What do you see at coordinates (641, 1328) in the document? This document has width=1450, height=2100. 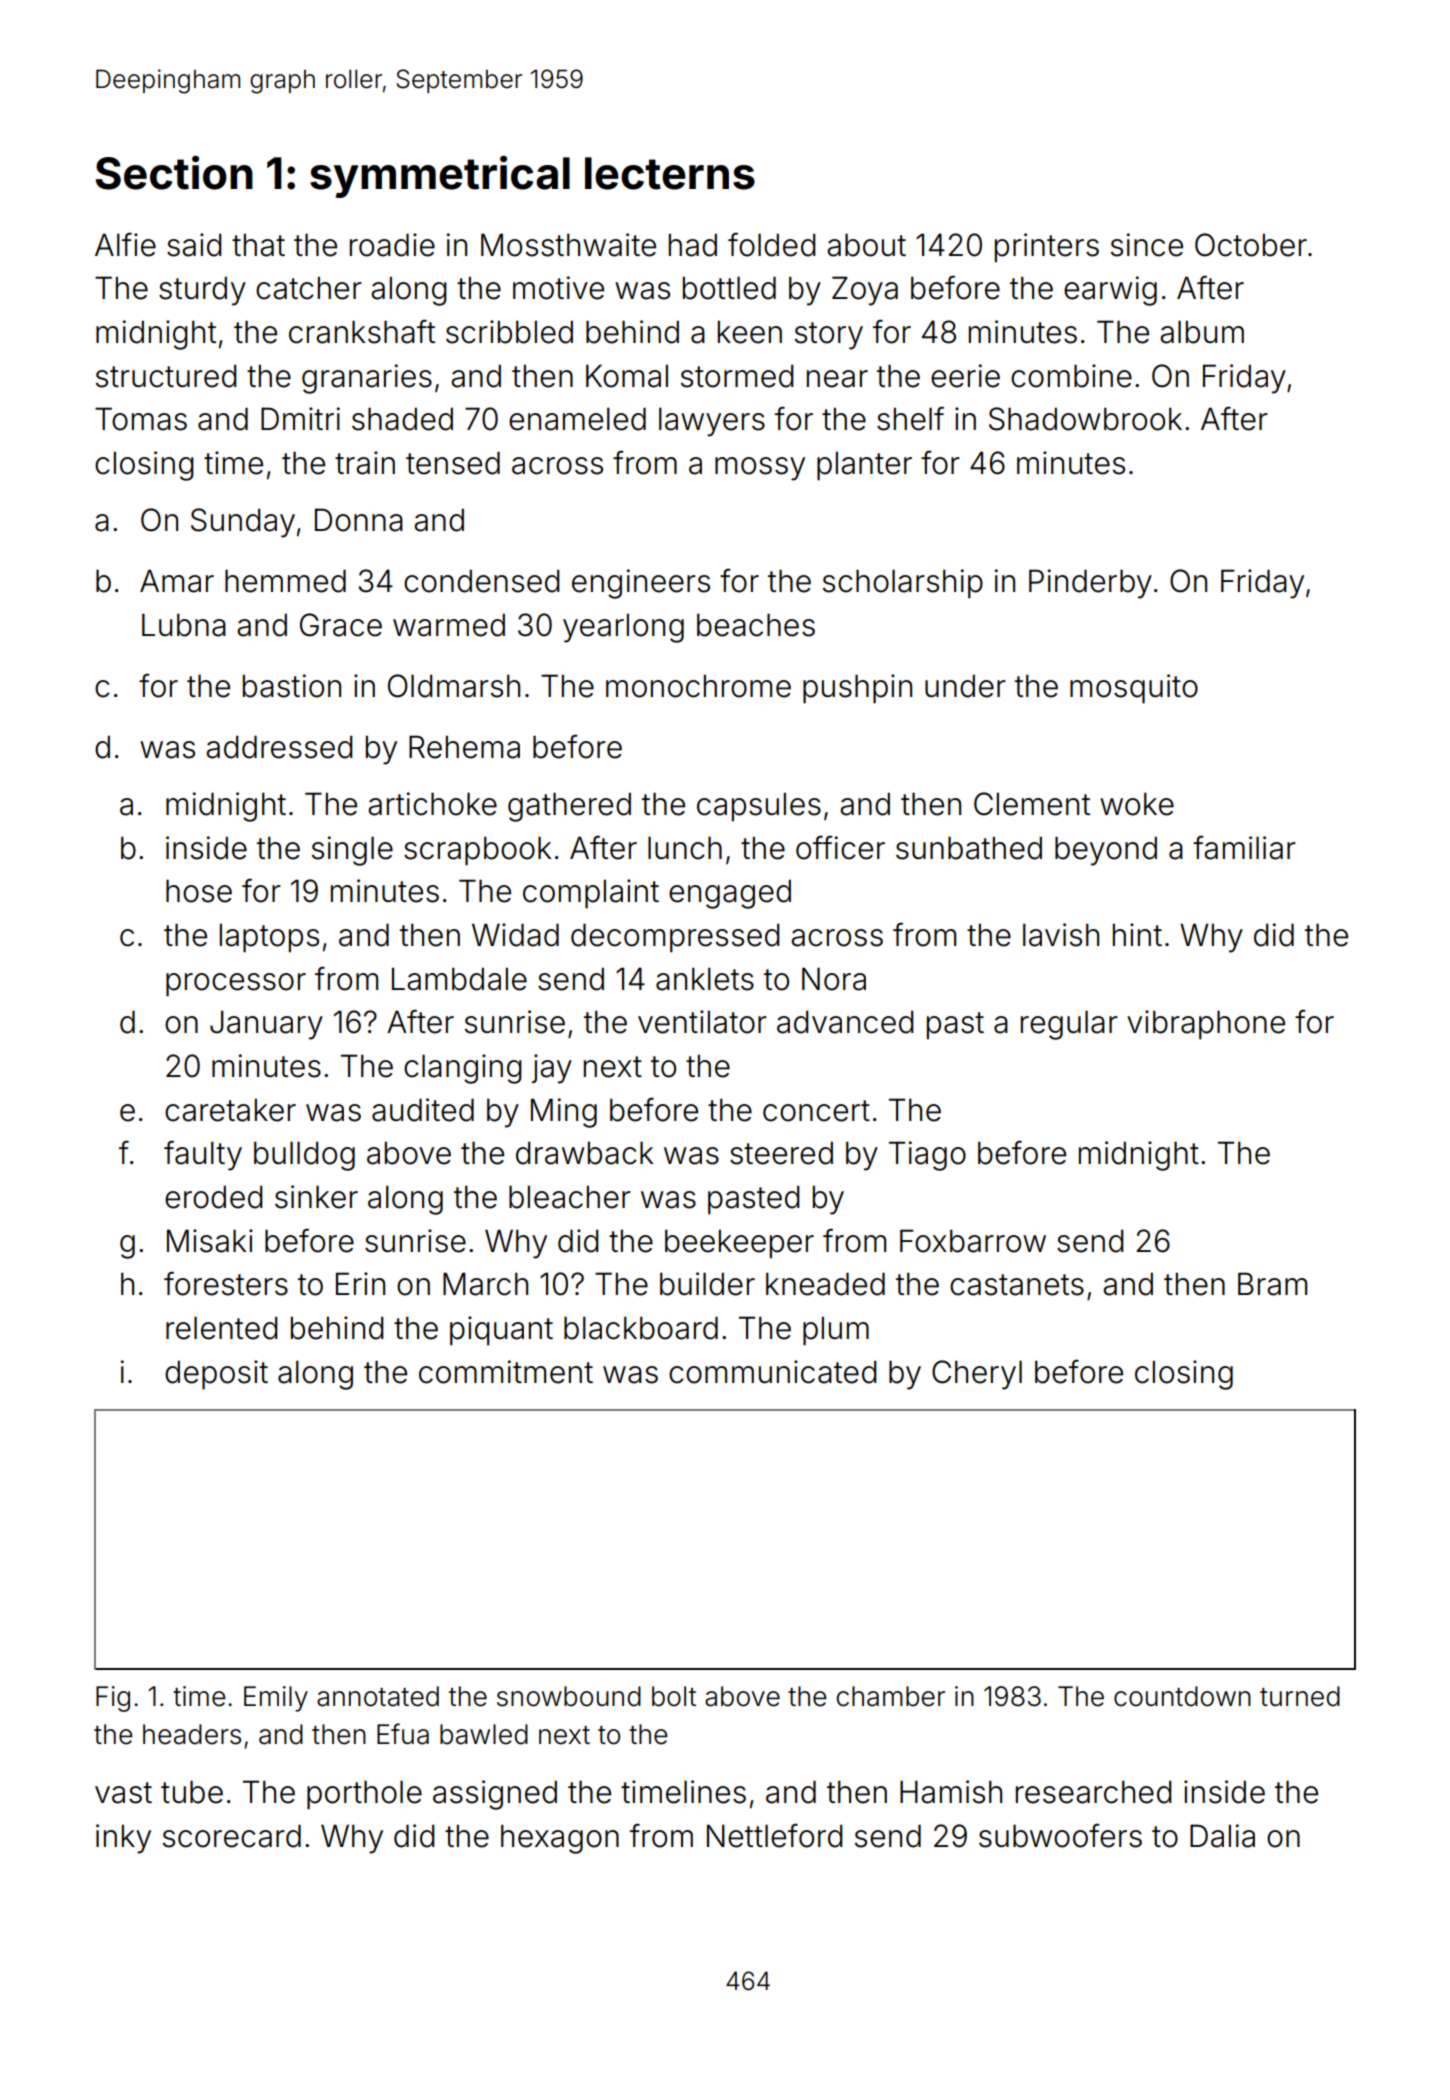 I see `blackboard` at bounding box center [641, 1328].
